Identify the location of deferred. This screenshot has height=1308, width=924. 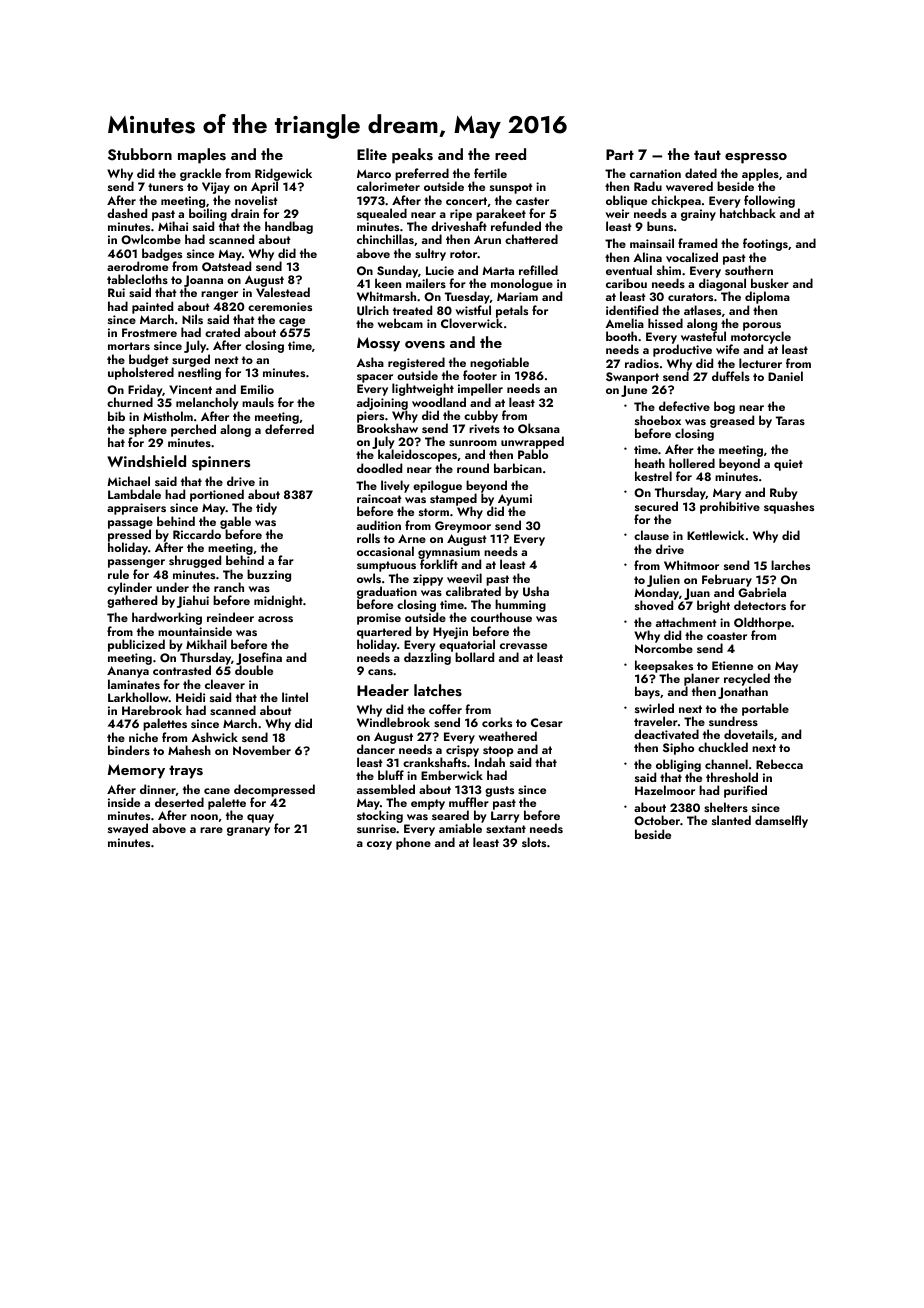
(289, 429).
